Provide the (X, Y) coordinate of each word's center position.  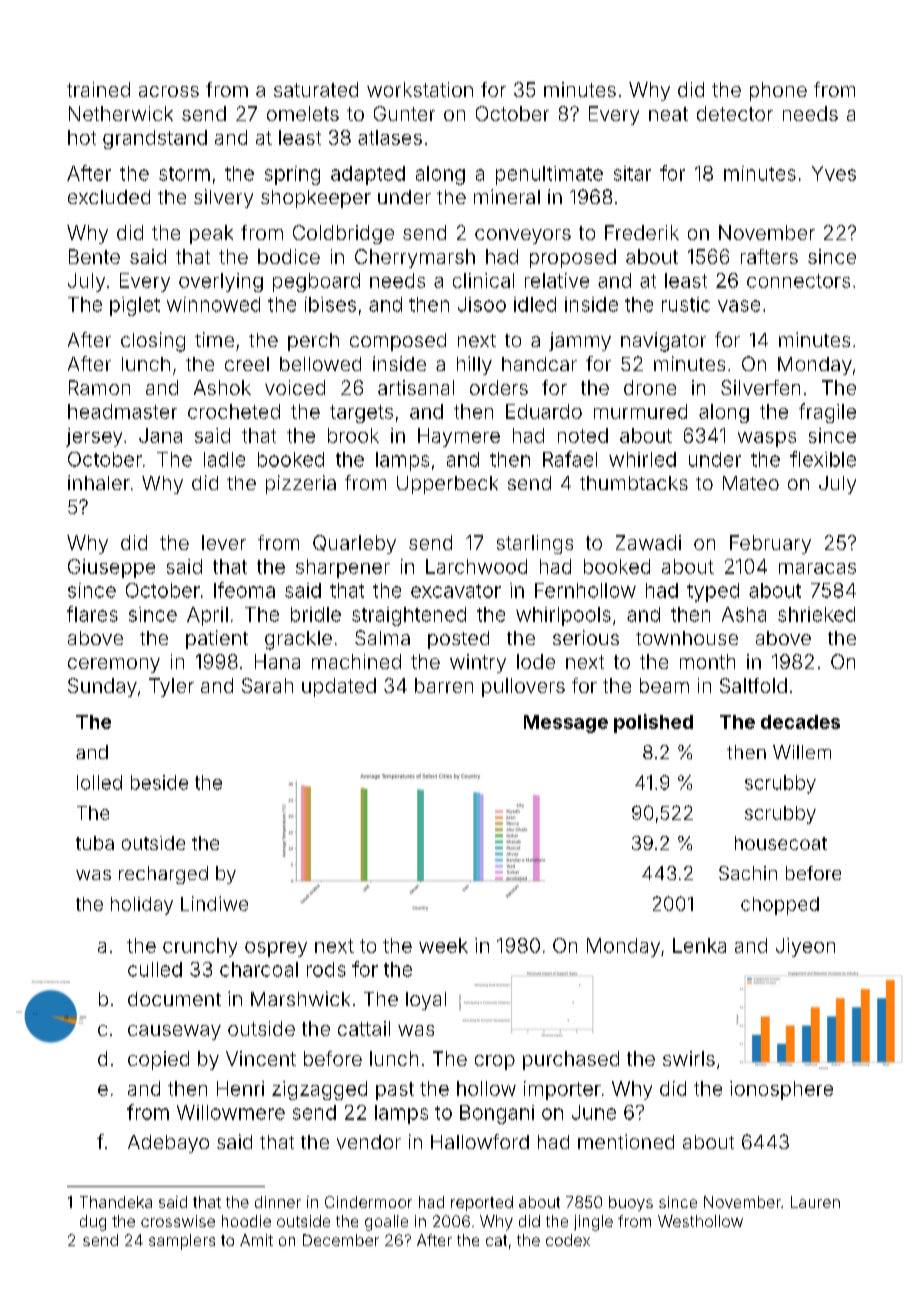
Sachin (748, 873)
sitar (632, 173)
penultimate (549, 175)
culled (155, 969)
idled (535, 304)
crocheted (234, 411)
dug (93, 1223)
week (443, 945)
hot (82, 137)
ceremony (114, 665)
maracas (817, 568)
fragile (827, 413)
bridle (316, 614)
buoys (631, 1203)
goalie (386, 1223)
